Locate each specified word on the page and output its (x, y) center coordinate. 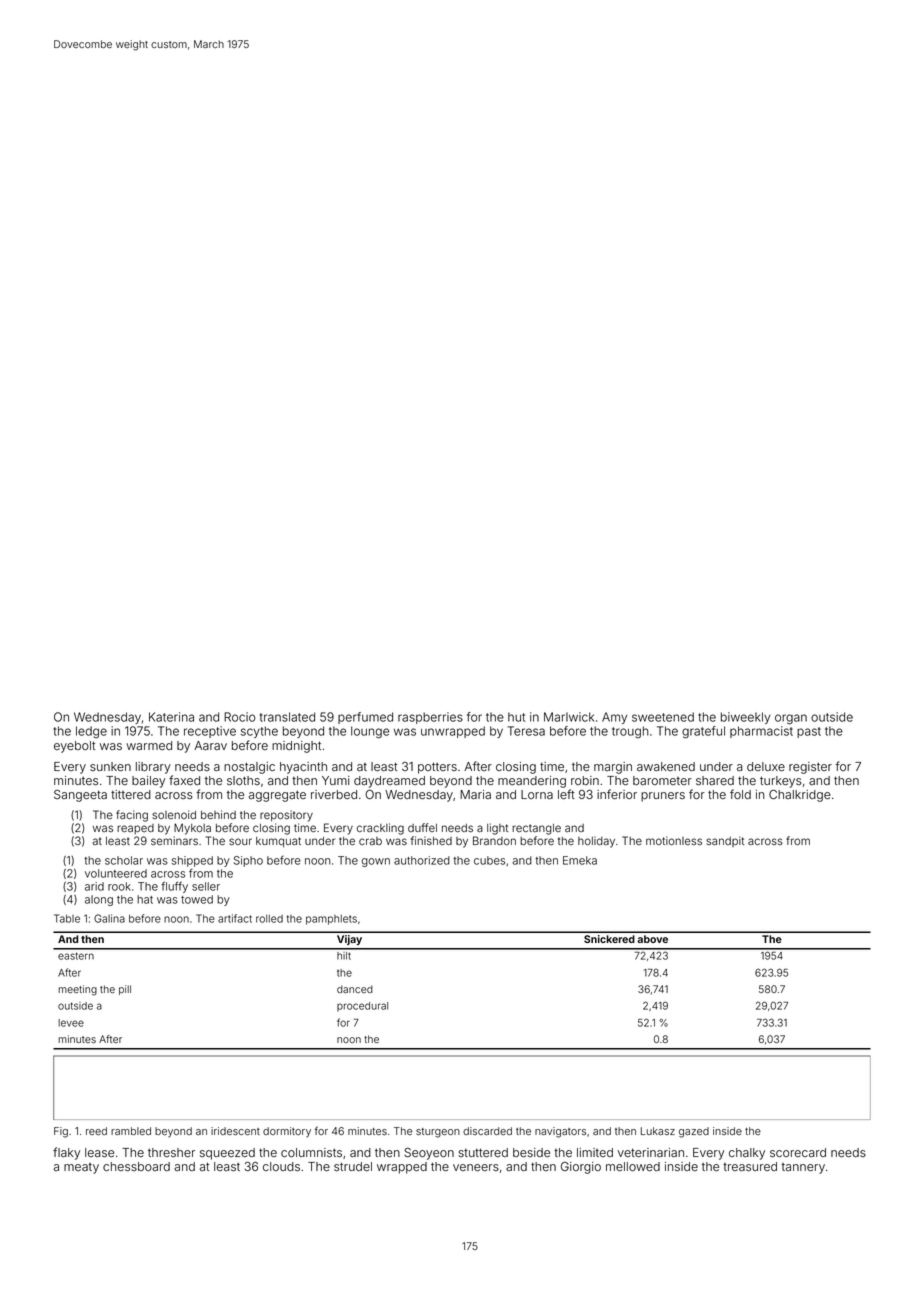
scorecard (798, 1153)
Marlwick (569, 717)
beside (531, 1152)
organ (791, 719)
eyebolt (74, 747)
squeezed (227, 1154)
